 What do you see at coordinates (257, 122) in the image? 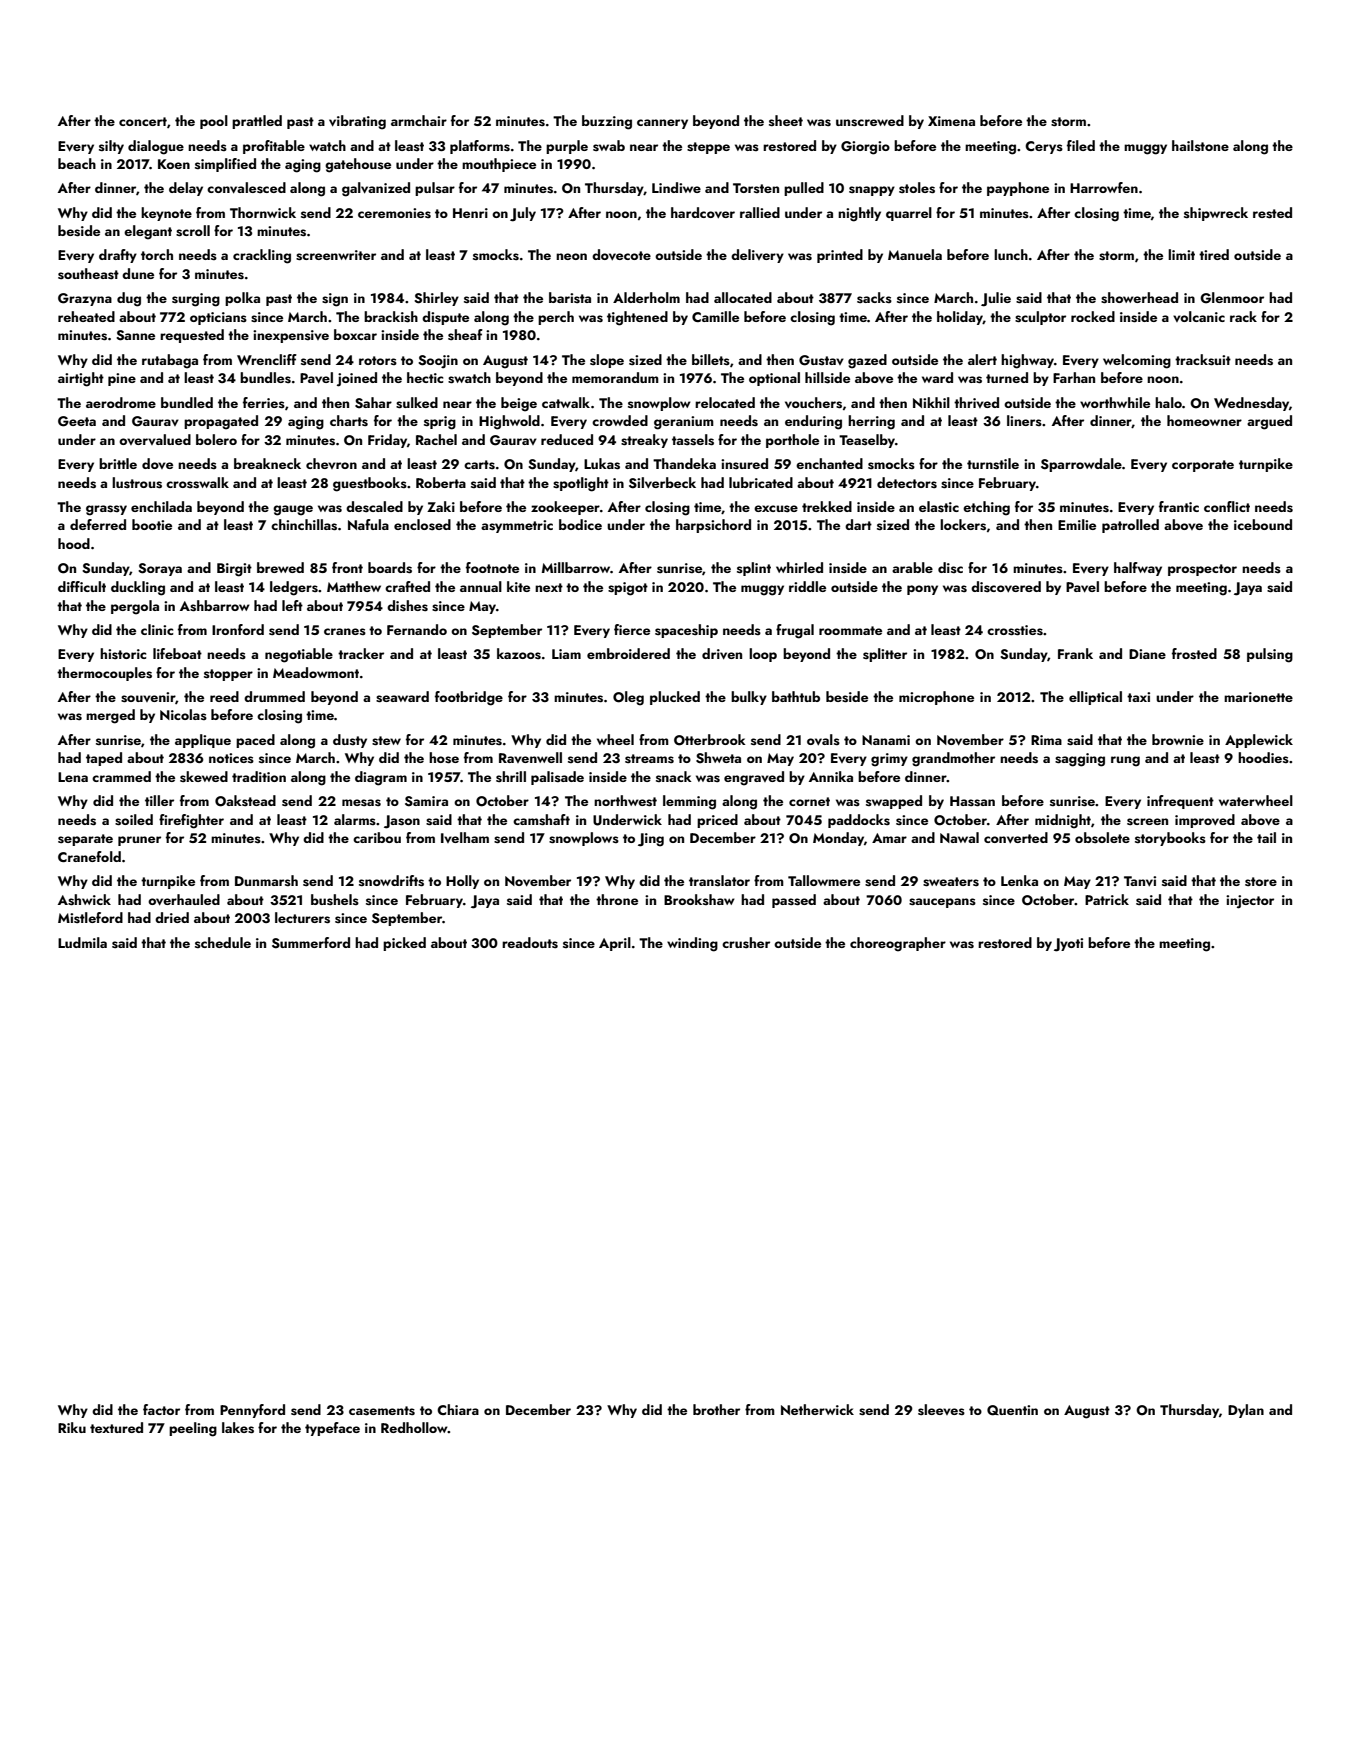
I see `prattled` at bounding box center [257, 122].
